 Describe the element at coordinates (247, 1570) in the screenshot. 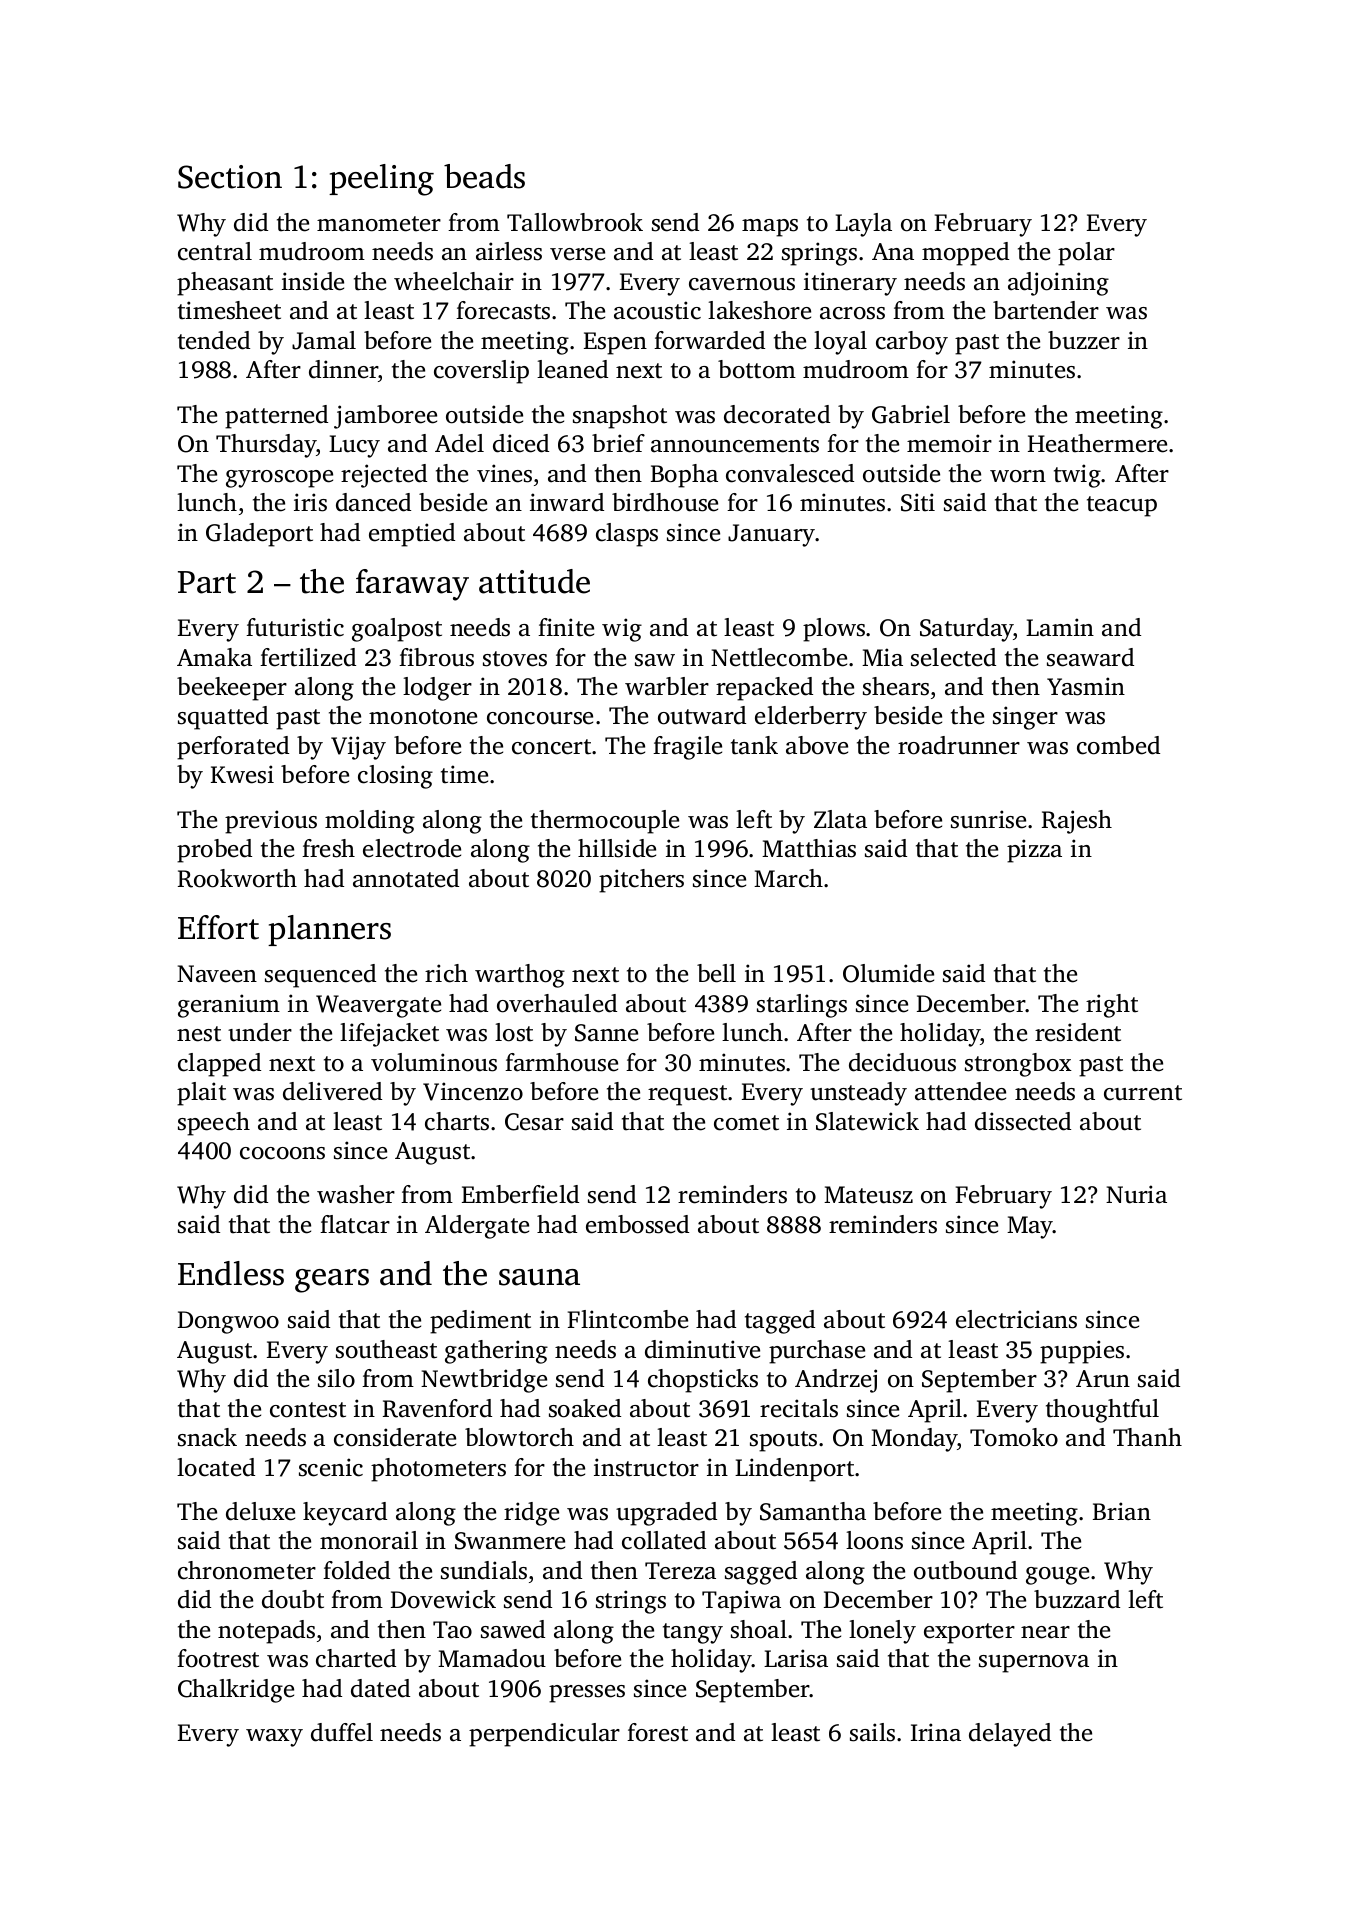

I see `chronometer` at that location.
